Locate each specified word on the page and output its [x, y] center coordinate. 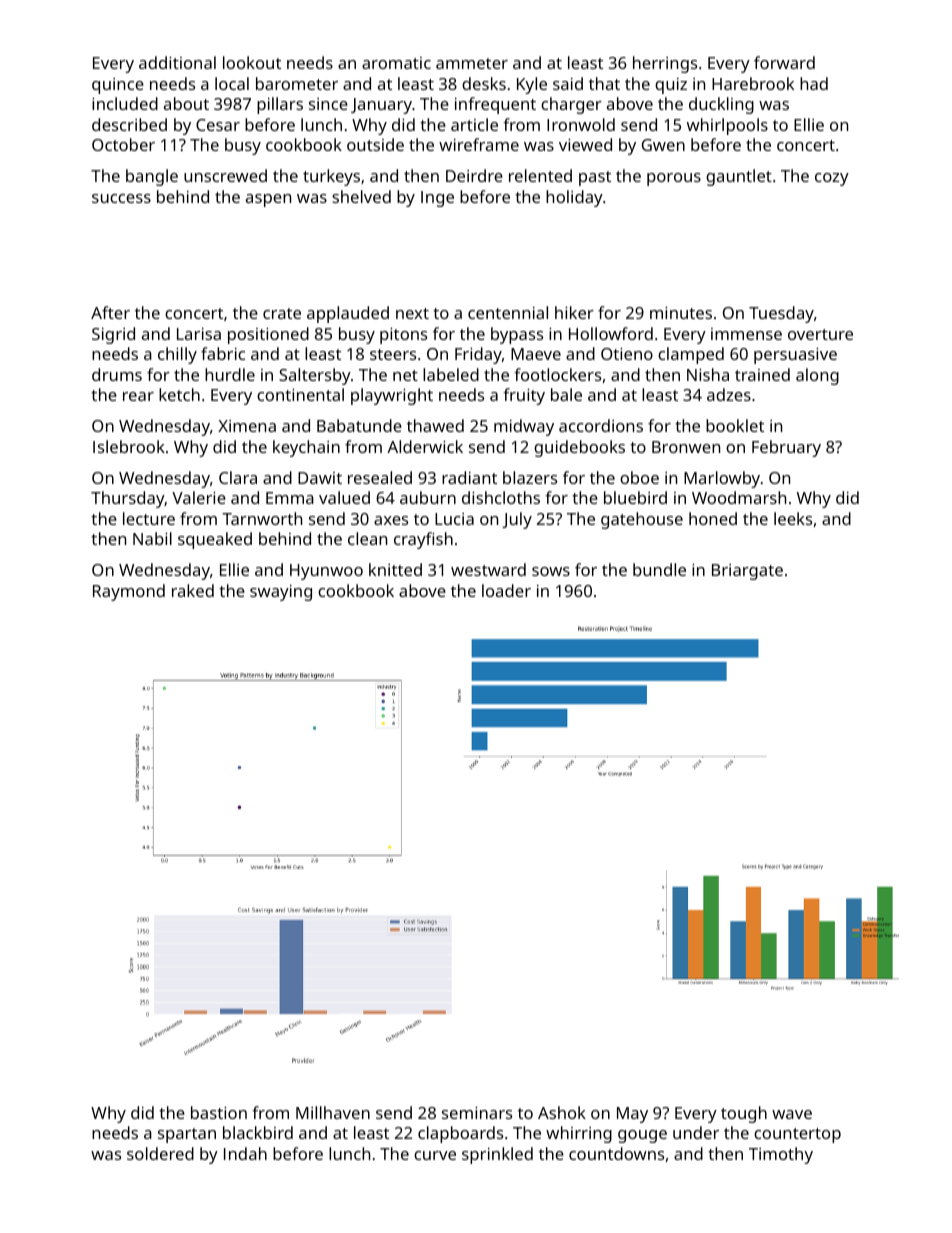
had [814, 83]
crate [282, 313]
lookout [252, 62]
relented [540, 175]
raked [193, 590]
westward [488, 569]
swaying [281, 593]
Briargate [747, 572]
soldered [160, 1153]
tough [744, 1114]
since [328, 104]
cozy [832, 179]
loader [506, 590]
